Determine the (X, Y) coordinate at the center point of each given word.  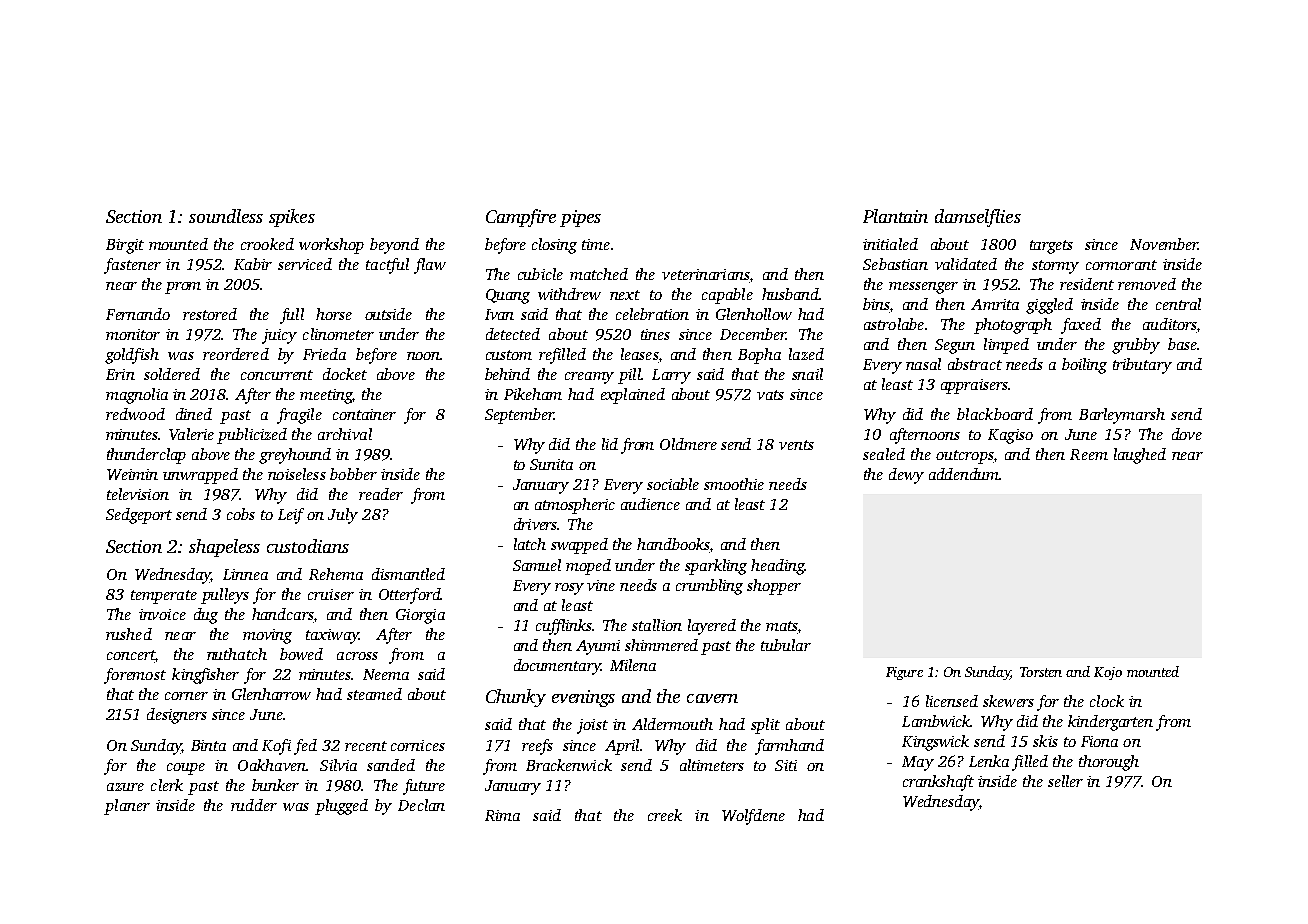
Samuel (537, 565)
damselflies (978, 218)
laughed (1140, 456)
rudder (254, 805)
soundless (226, 216)
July (343, 516)
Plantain (895, 216)
